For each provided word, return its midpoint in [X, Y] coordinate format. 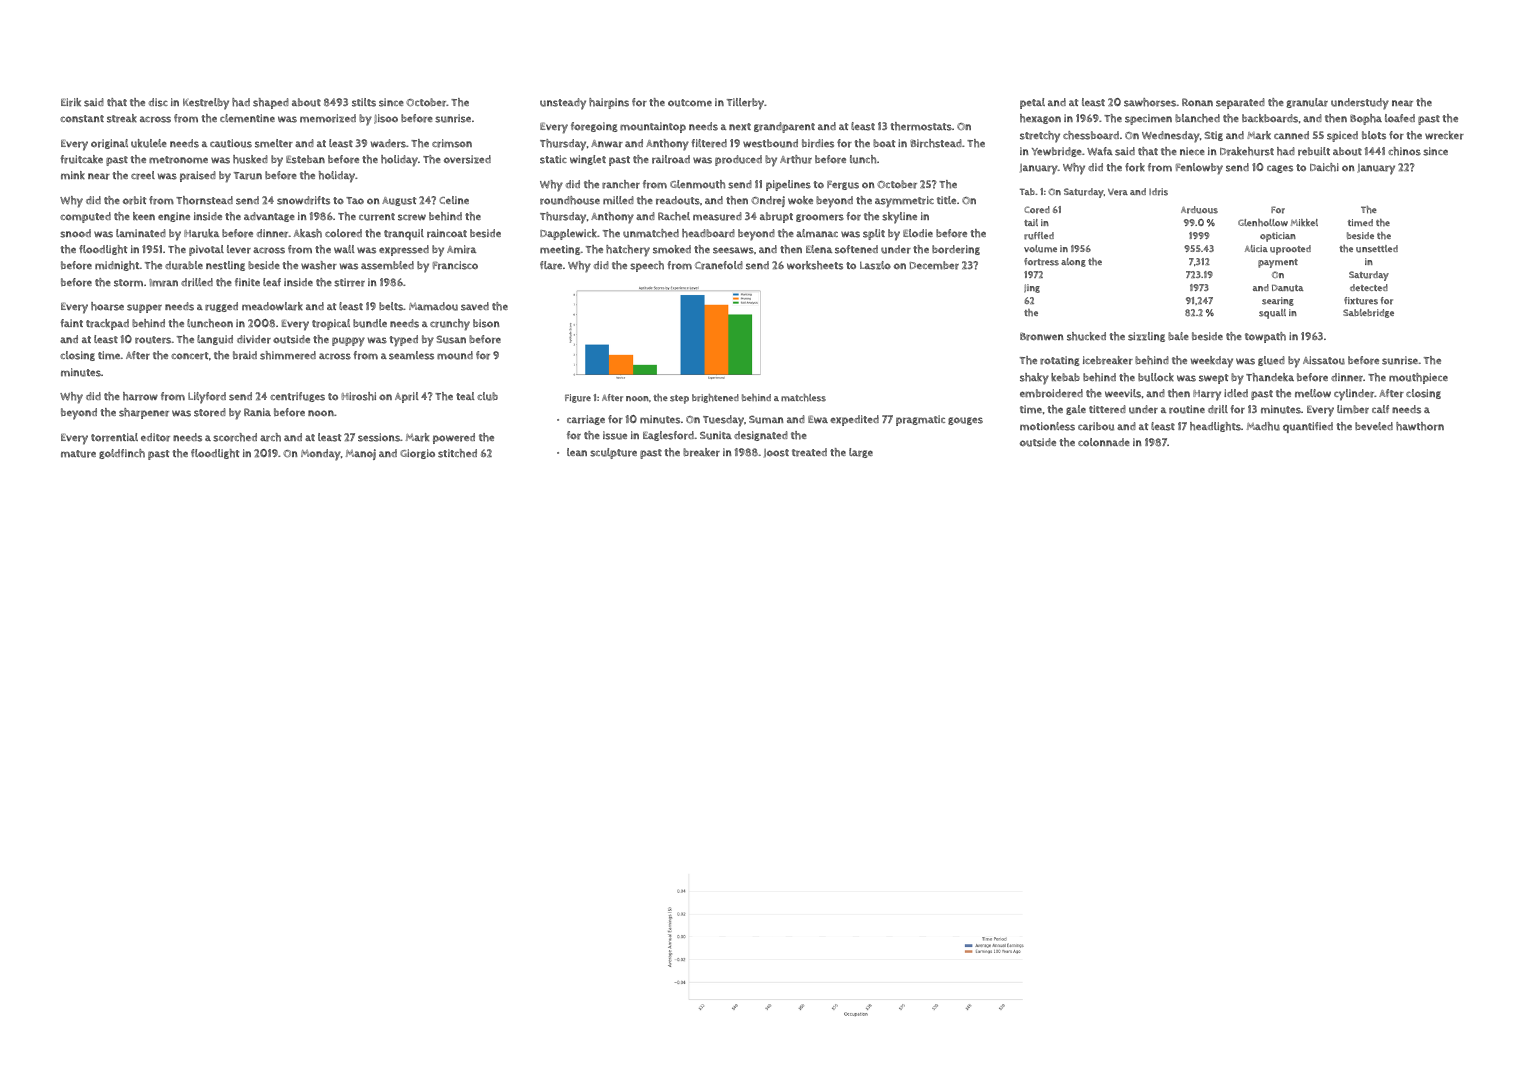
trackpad [107, 324]
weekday [1212, 362]
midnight [117, 266]
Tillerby [745, 104]
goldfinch [122, 454]
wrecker [1444, 135]
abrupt [776, 217]
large [861, 453]
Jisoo [386, 119]
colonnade [1104, 442]
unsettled [1377, 249]
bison [486, 323]
